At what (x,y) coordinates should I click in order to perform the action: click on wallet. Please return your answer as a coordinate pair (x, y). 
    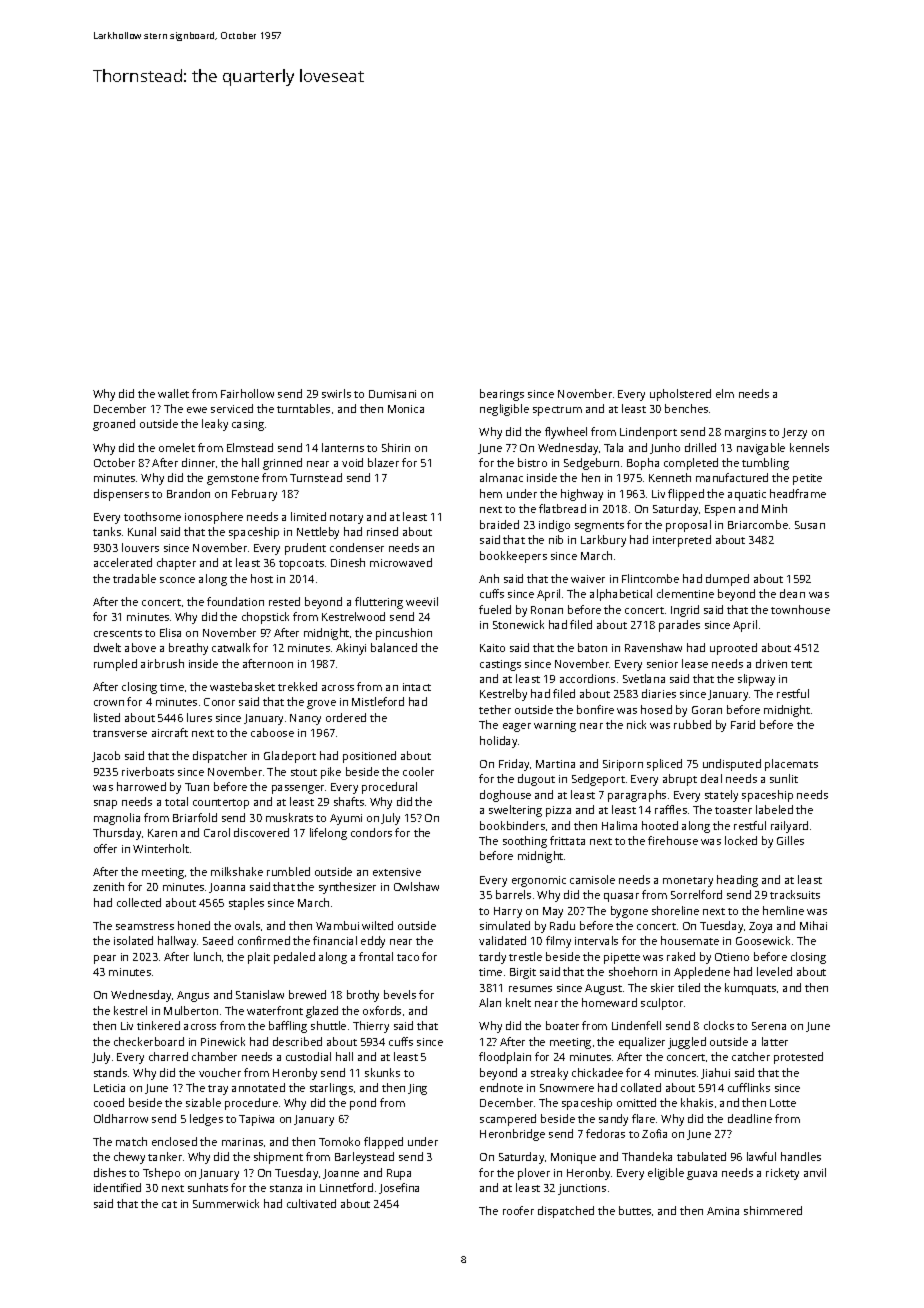
    Looking at the image, I should click on (173, 393).
